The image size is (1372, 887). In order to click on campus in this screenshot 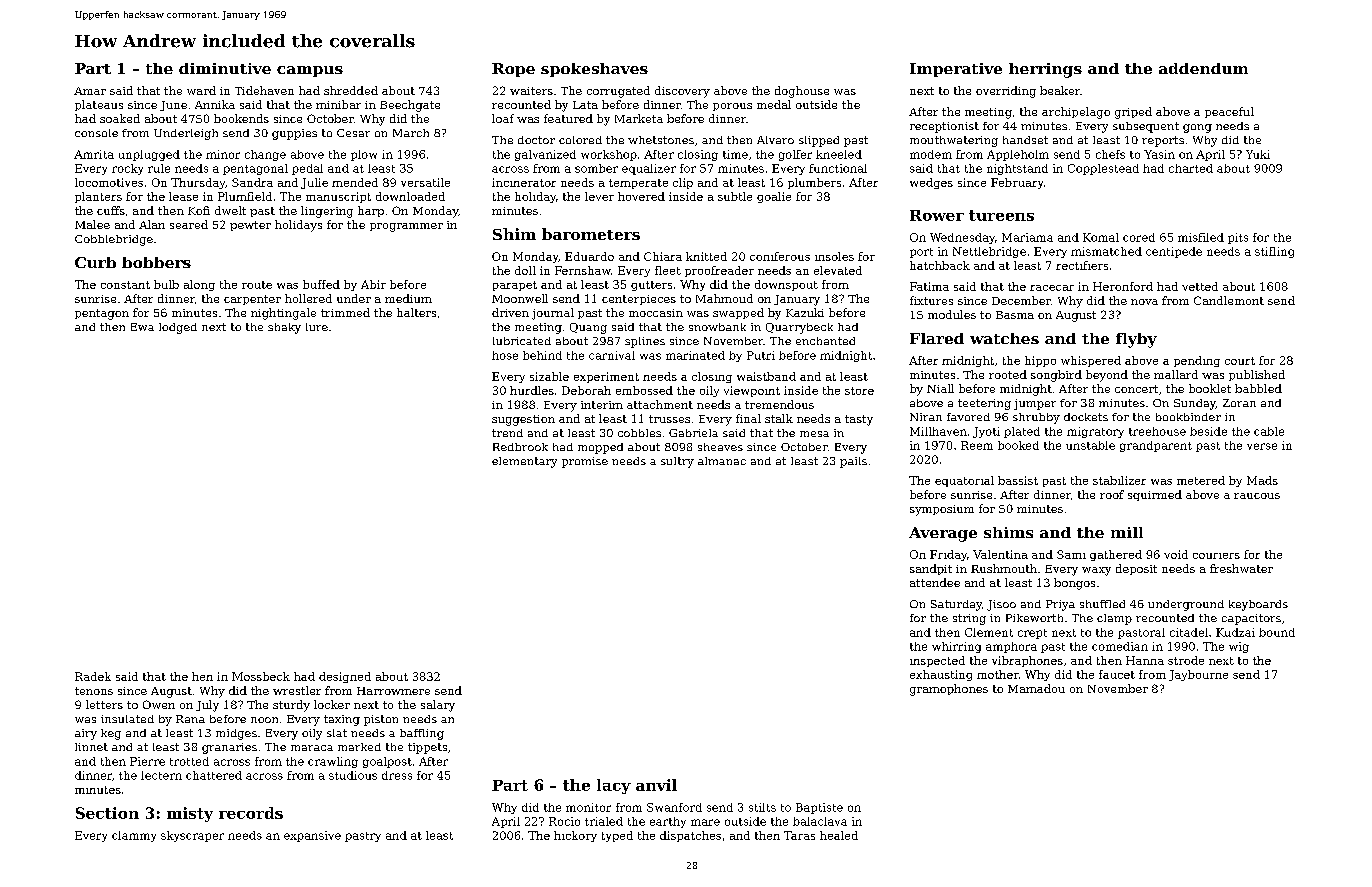, I will do `click(310, 71)`.
